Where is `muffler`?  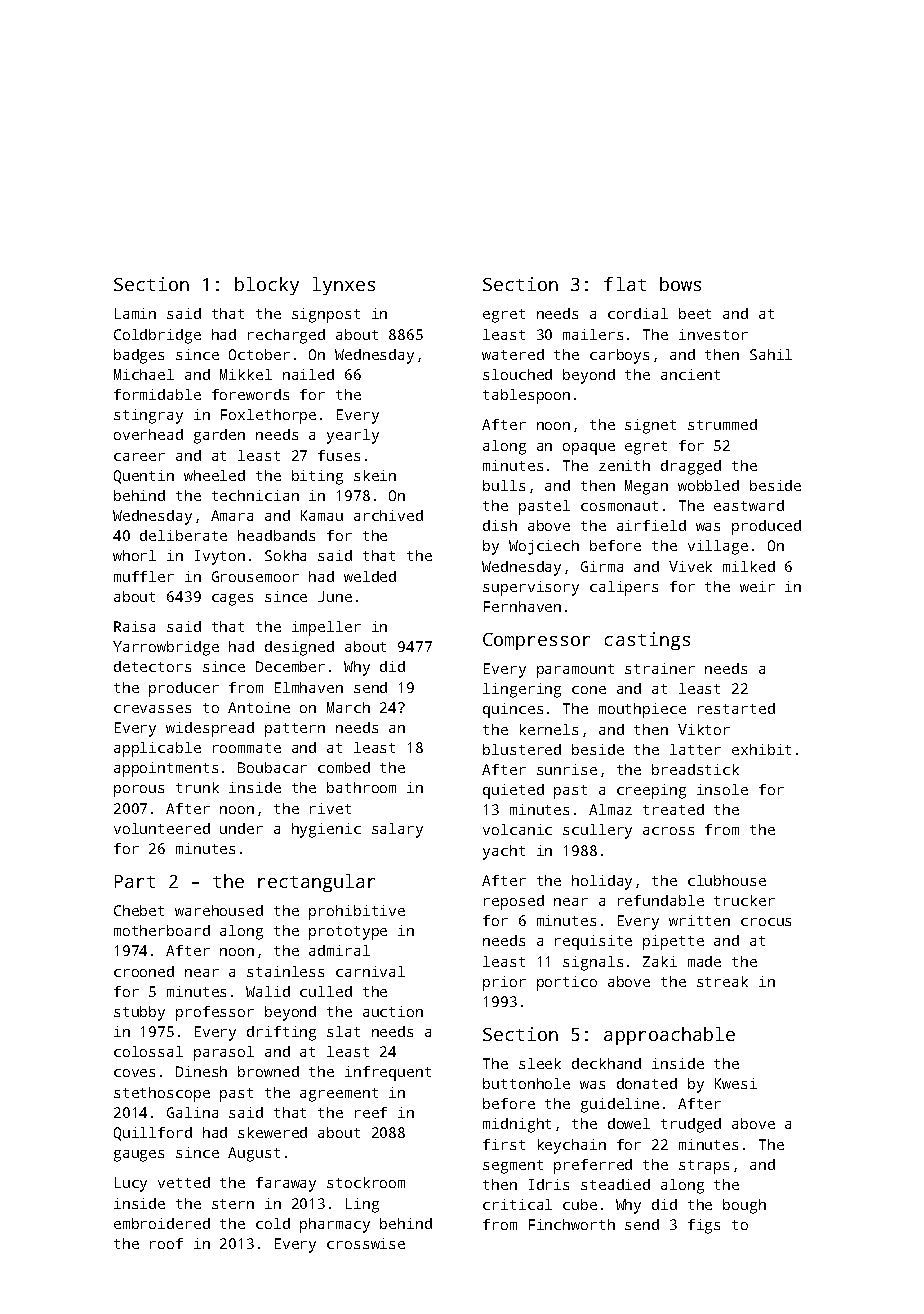
muffler is located at coordinates (144, 576).
